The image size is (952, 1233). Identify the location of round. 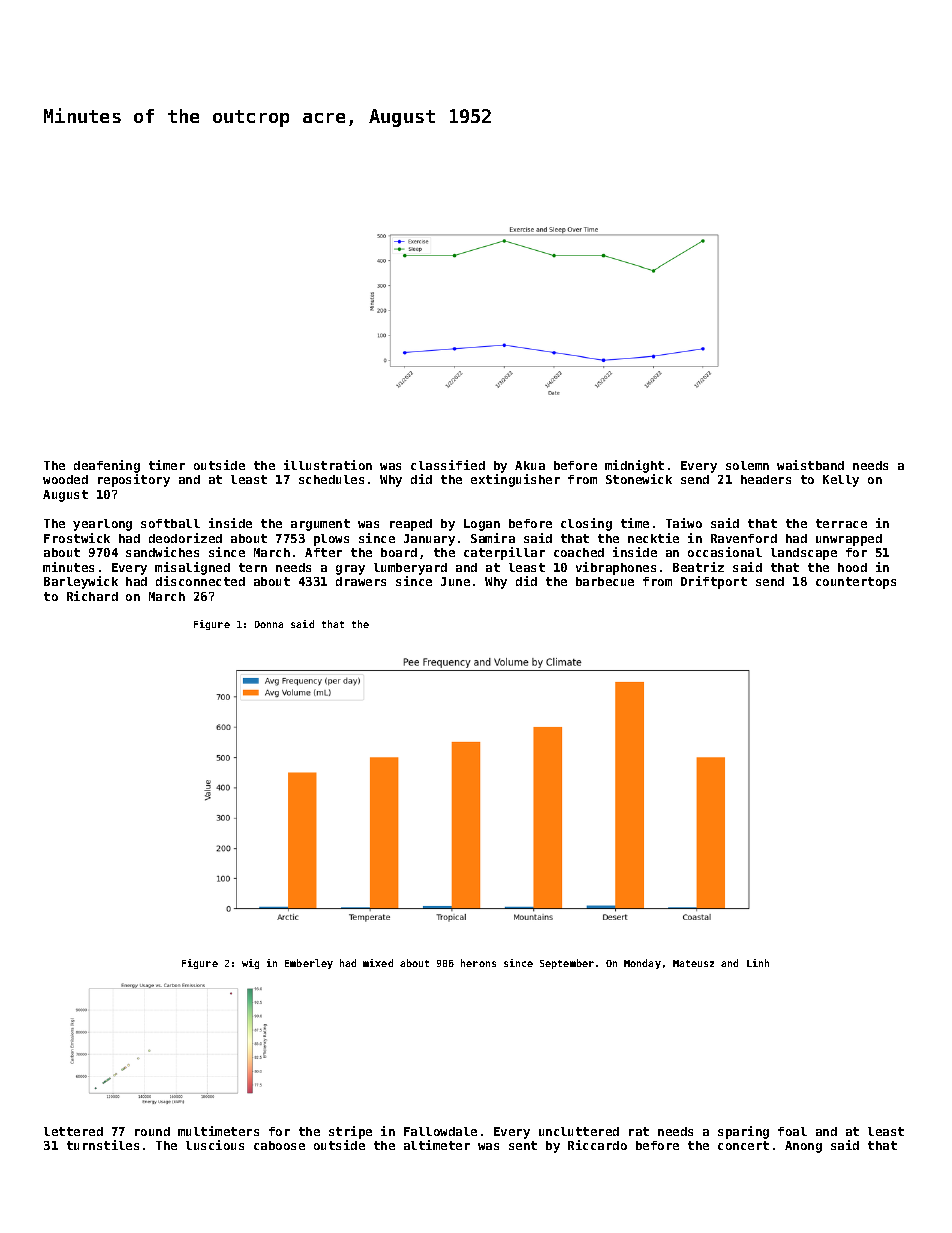
(152, 1131).
